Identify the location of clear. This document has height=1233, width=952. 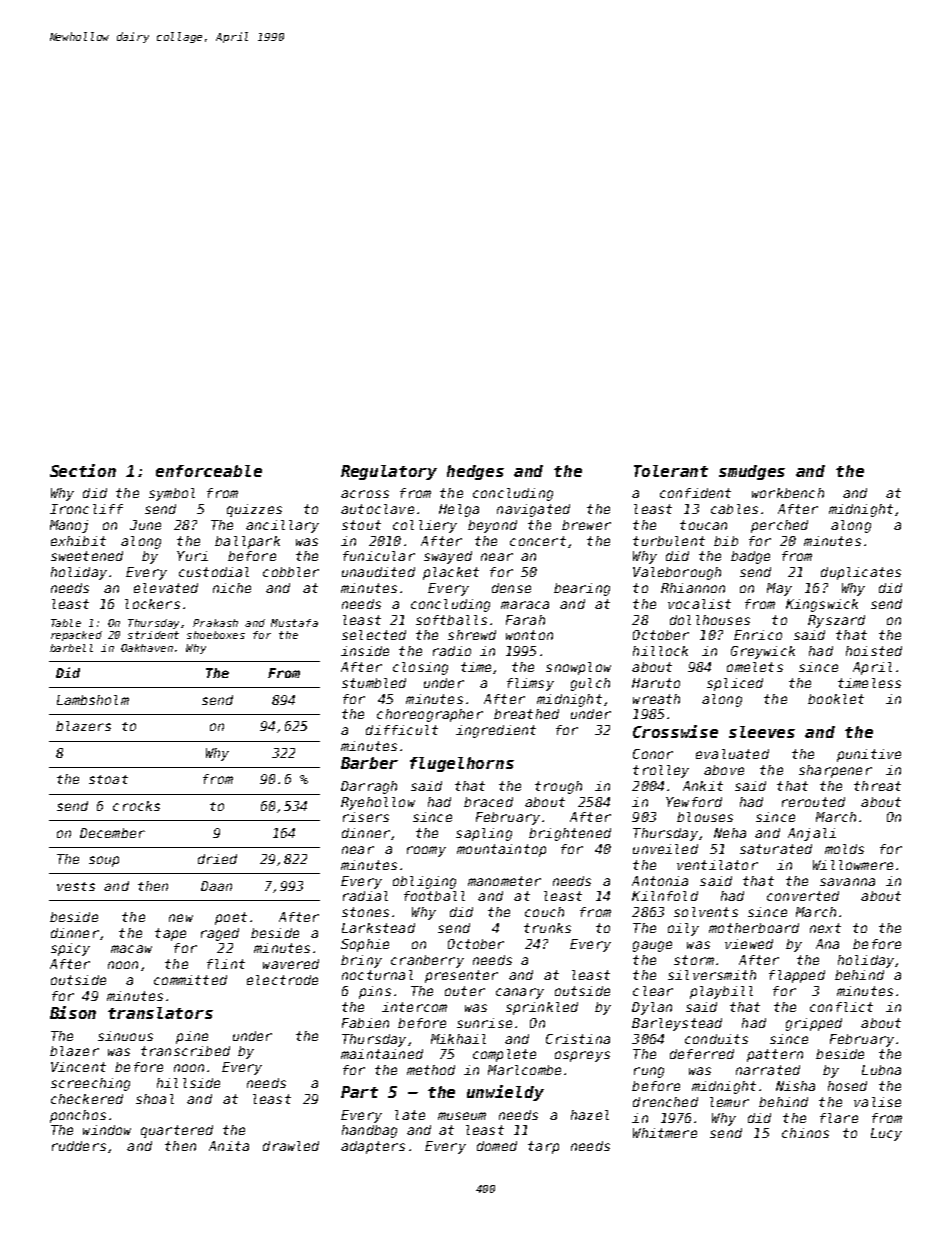
(653, 991).
